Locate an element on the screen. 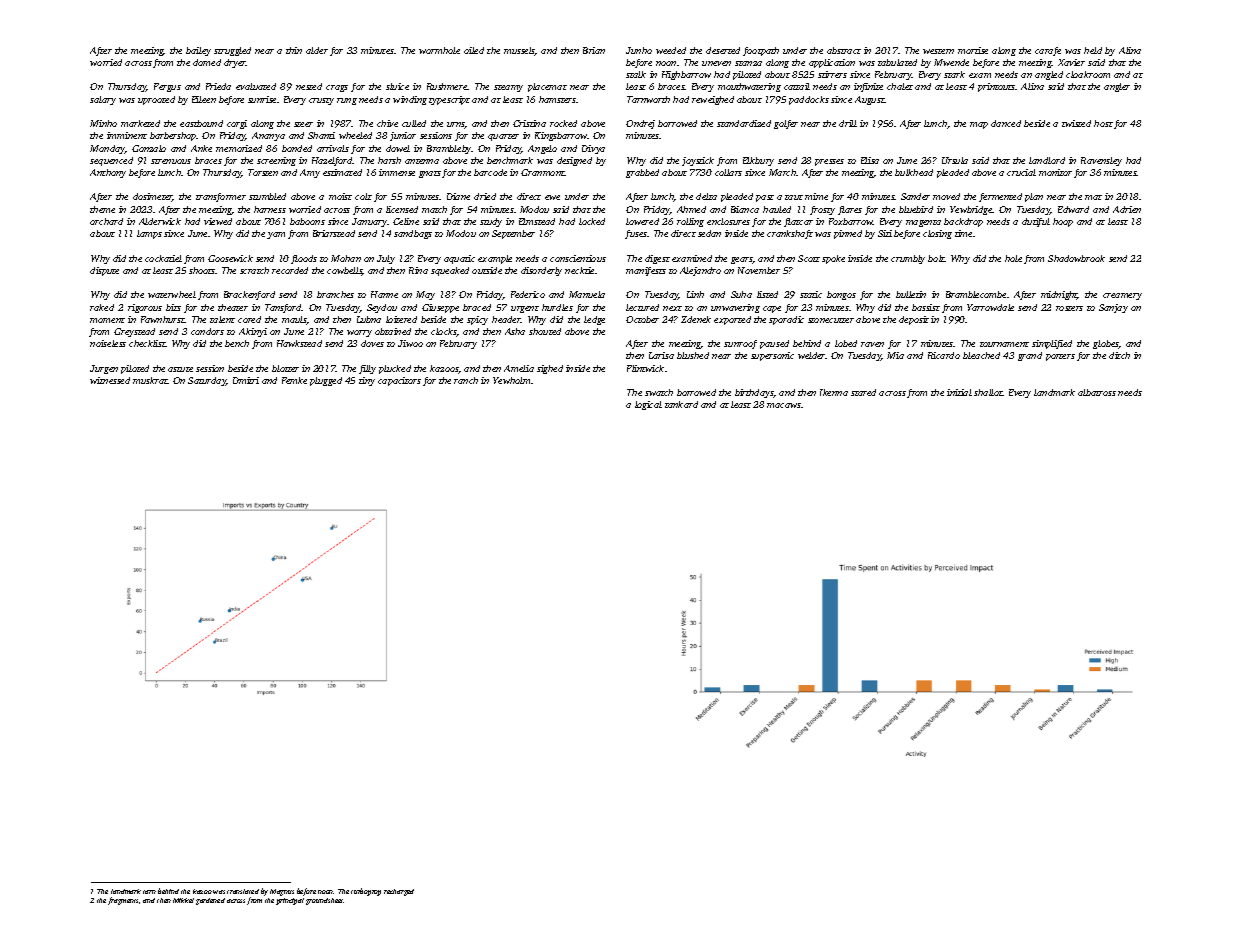  albatross is located at coordinates (1097, 392).
